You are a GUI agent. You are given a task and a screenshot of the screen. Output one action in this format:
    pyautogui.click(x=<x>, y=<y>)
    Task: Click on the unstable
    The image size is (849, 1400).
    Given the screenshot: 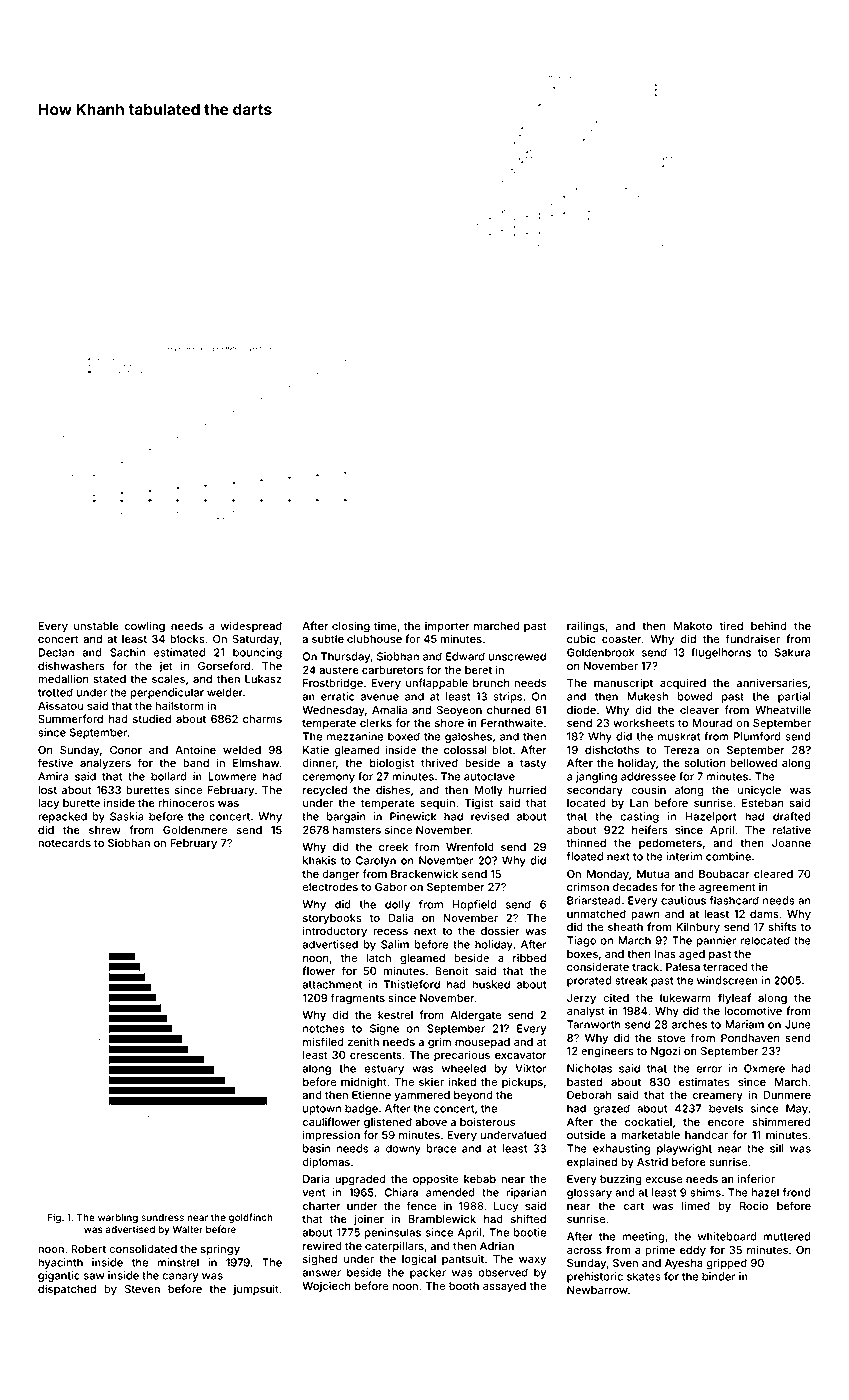 What is the action you would take?
    pyautogui.click(x=96, y=626)
